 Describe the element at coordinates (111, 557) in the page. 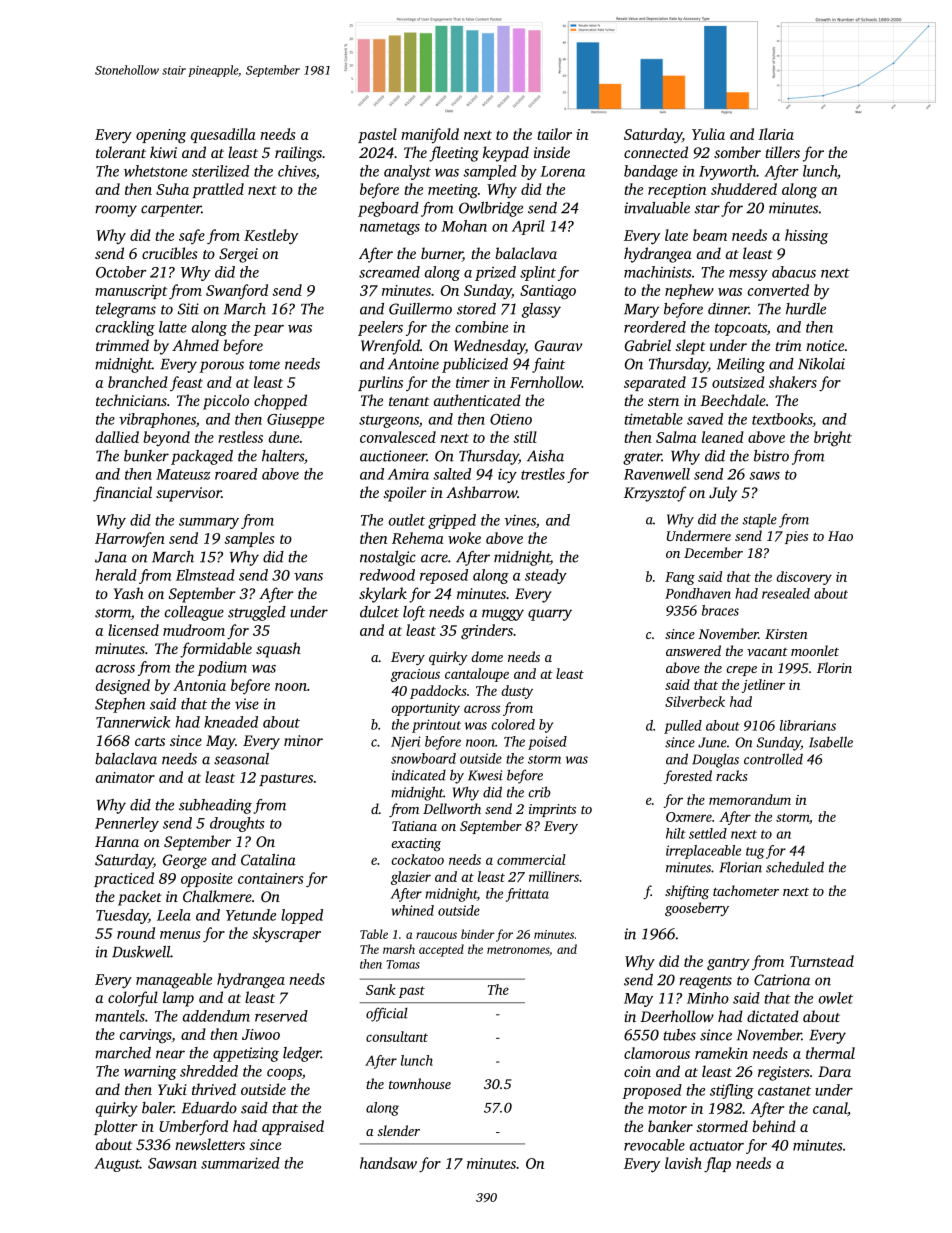

I see `Jana` at that location.
